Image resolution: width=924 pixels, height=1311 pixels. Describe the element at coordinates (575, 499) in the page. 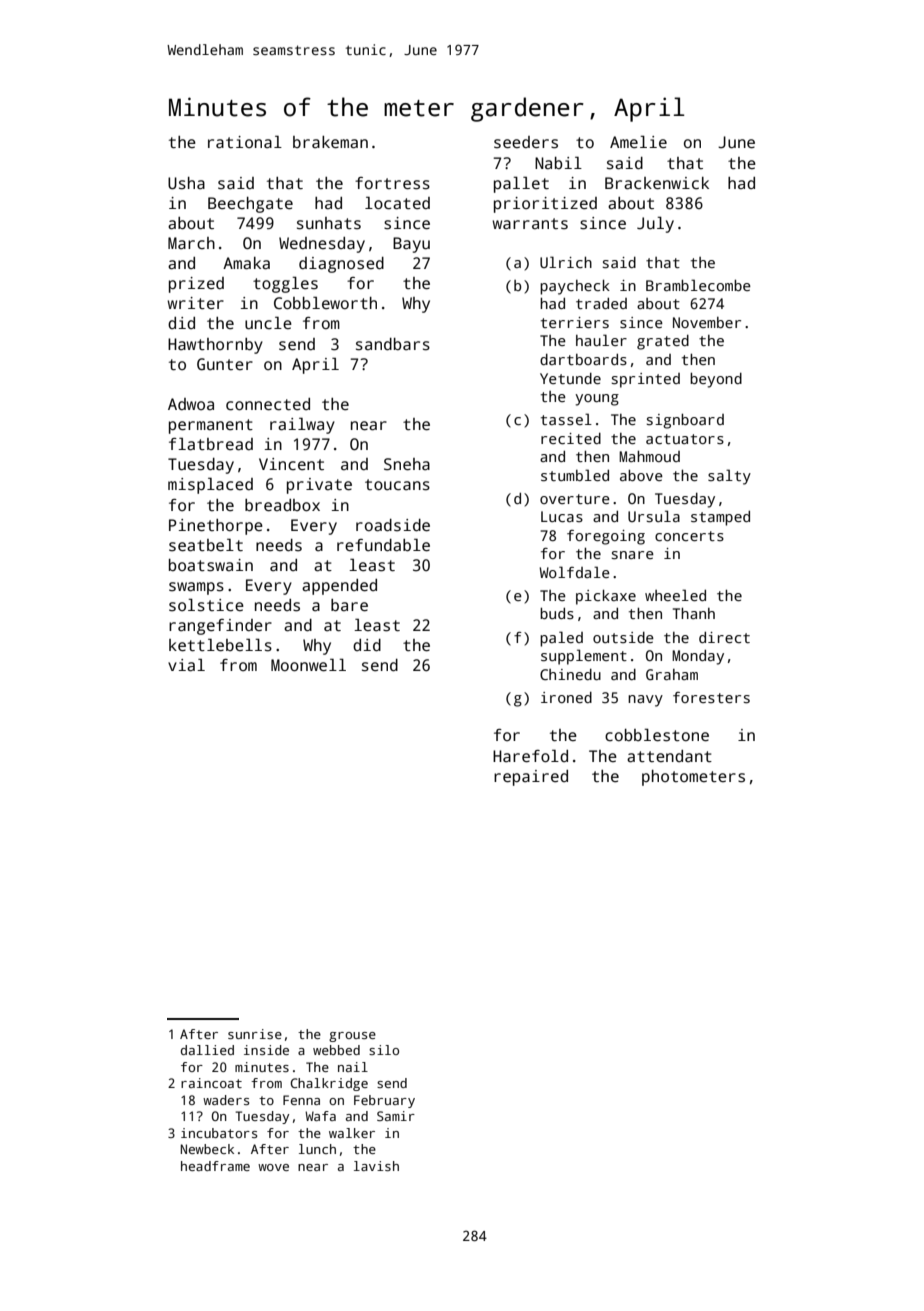

I see `overture` at that location.
